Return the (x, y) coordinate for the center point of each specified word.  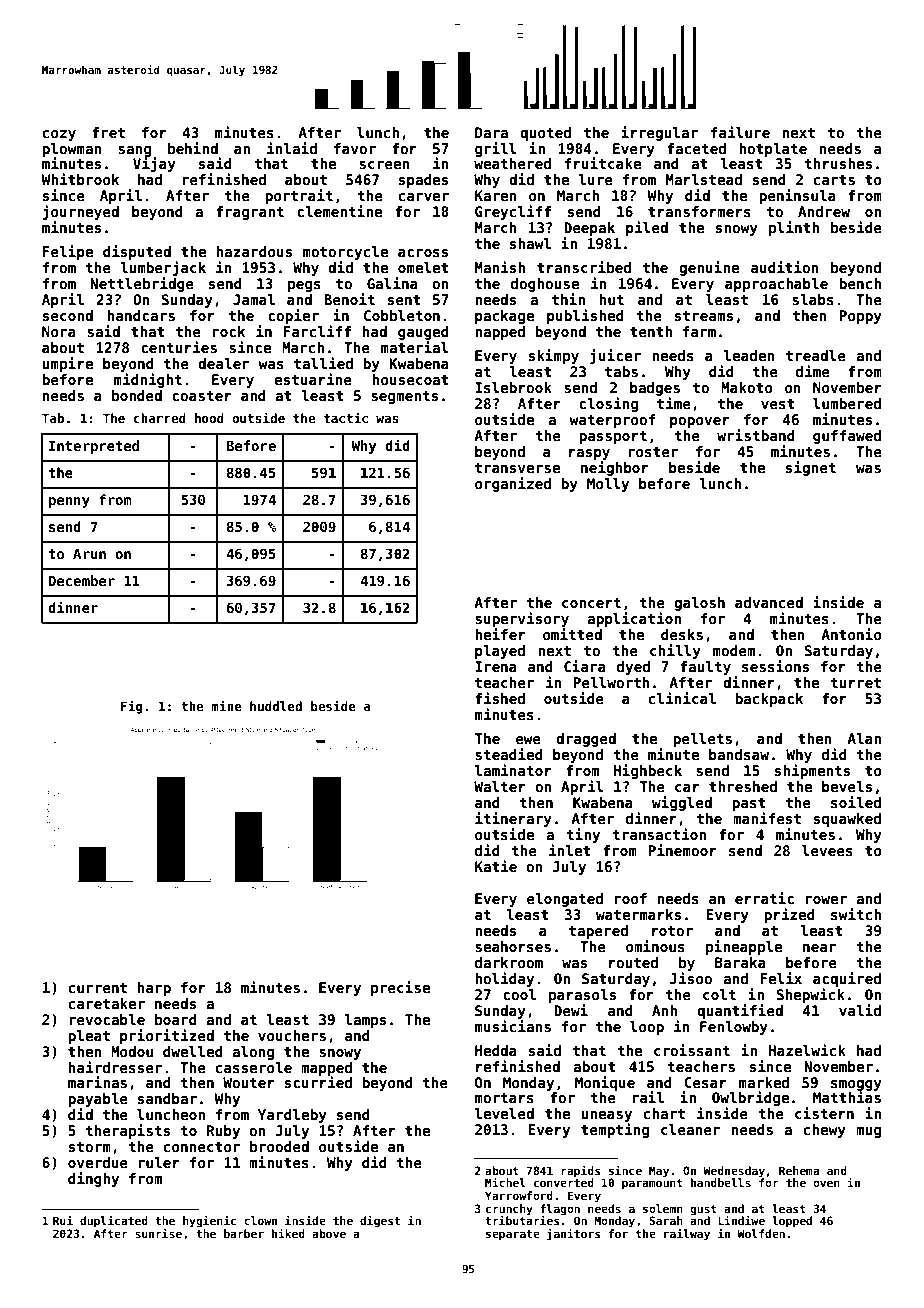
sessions (775, 666)
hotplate (773, 150)
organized (513, 484)
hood (209, 418)
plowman (72, 150)
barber (244, 1233)
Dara (491, 132)
